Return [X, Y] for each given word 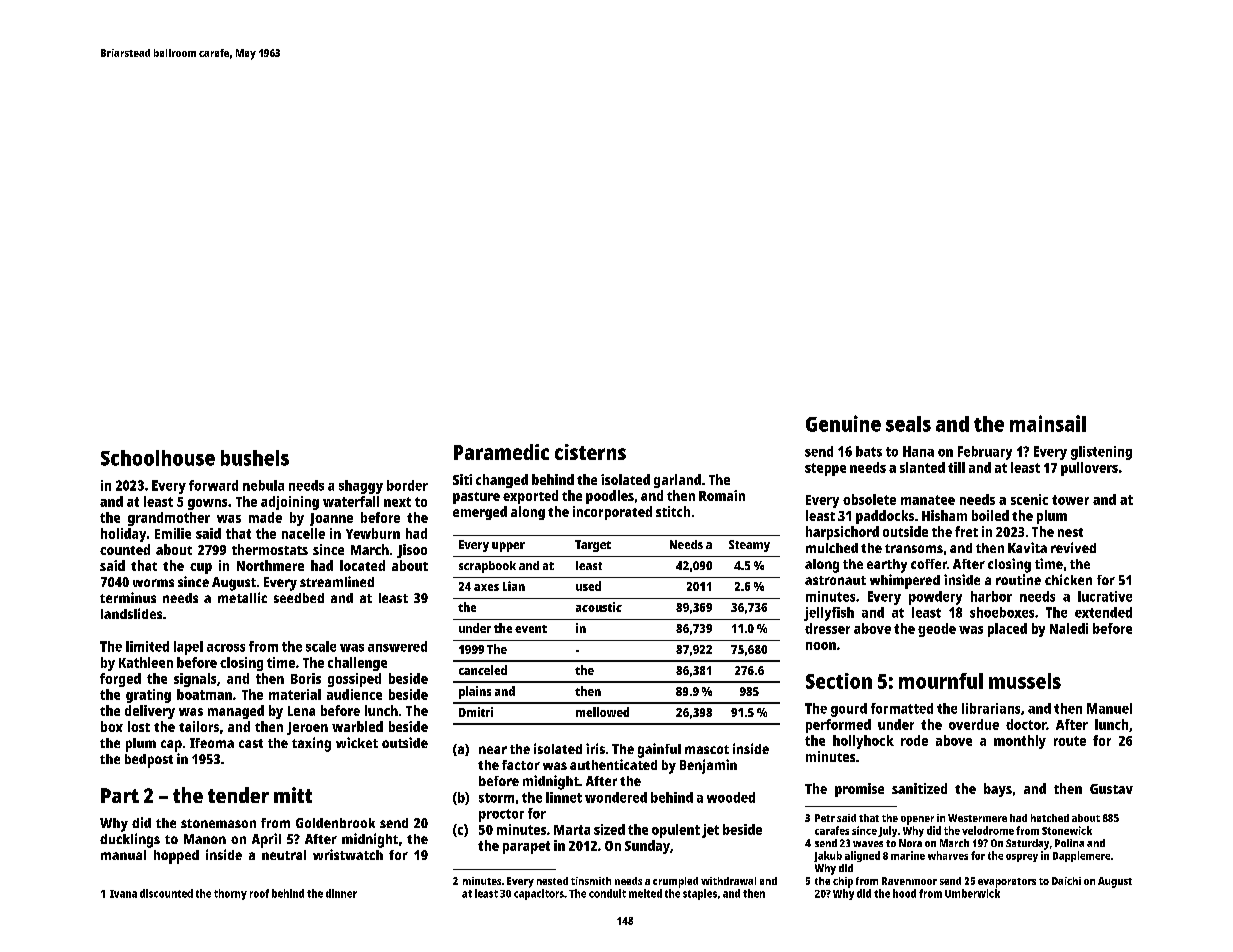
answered [397, 646]
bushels [255, 458]
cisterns [590, 452]
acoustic [599, 607]
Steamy [749, 546]
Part [120, 795]
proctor [501, 815]
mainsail [1048, 423]
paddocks [885, 517]
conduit [607, 893]
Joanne [331, 519]
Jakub [828, 856]
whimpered [905, 581]
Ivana [123, 894]
